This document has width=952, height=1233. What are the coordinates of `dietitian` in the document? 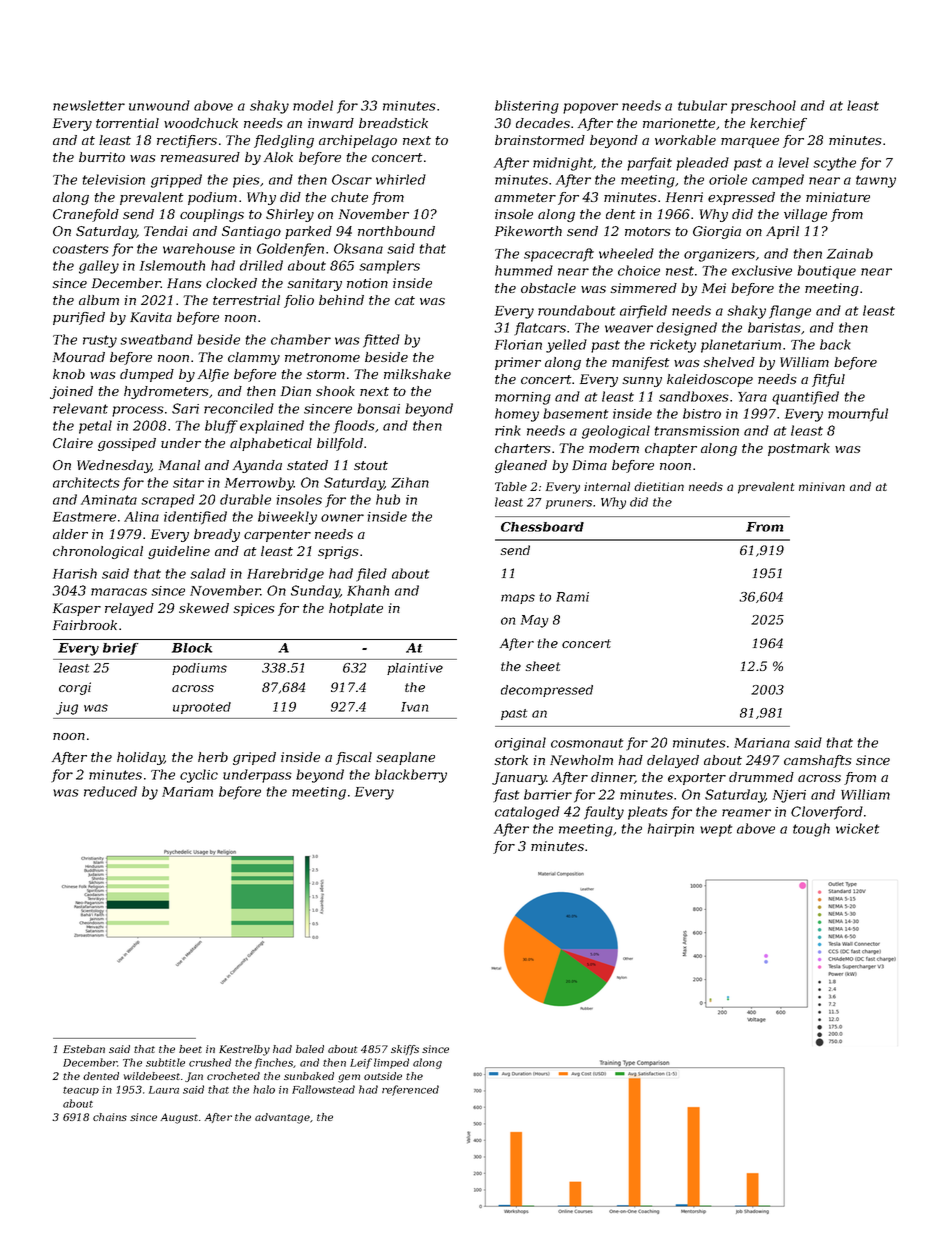 It's located at (659, 486).
